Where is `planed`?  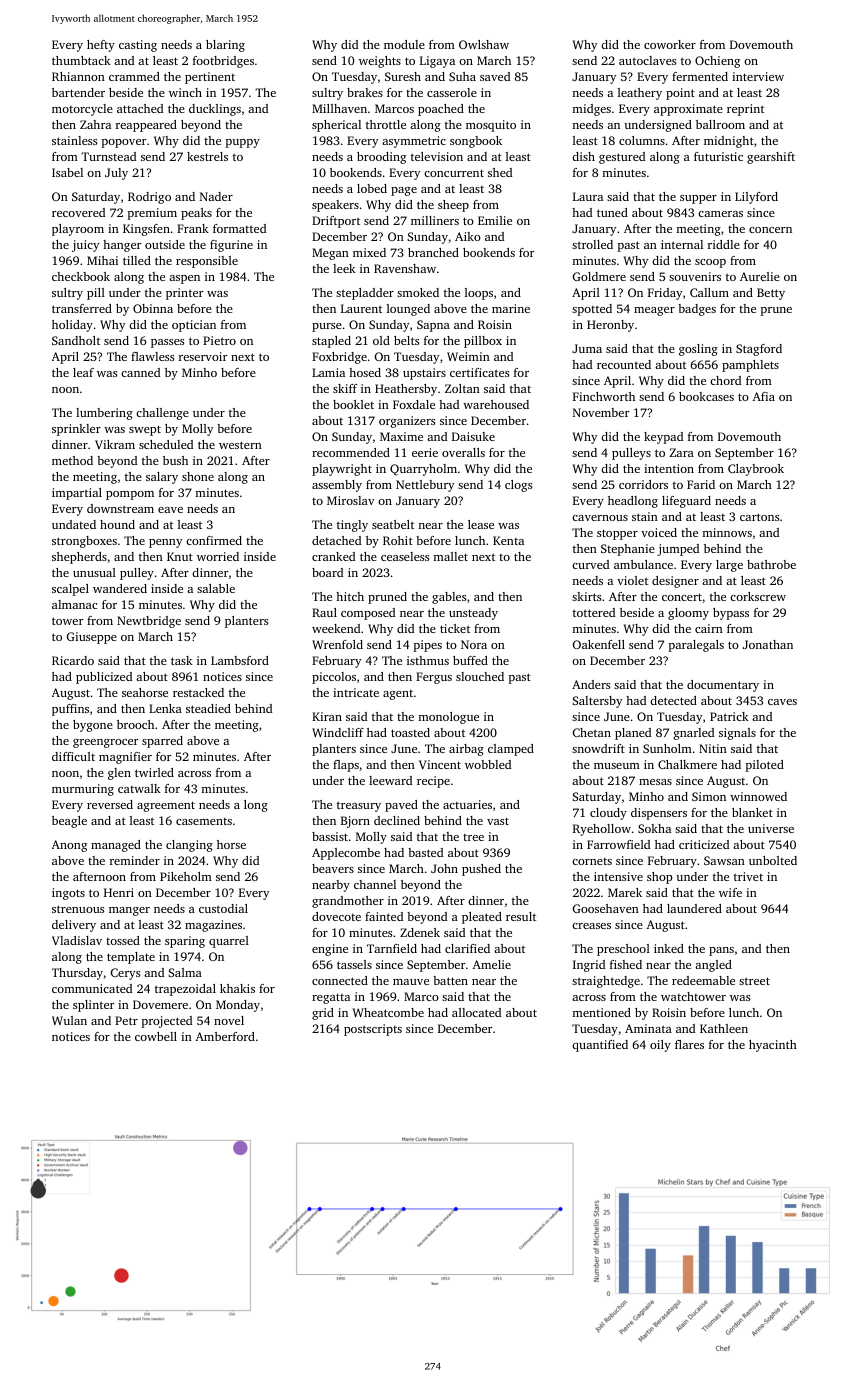
planed is located at coordinates (633, 734).
